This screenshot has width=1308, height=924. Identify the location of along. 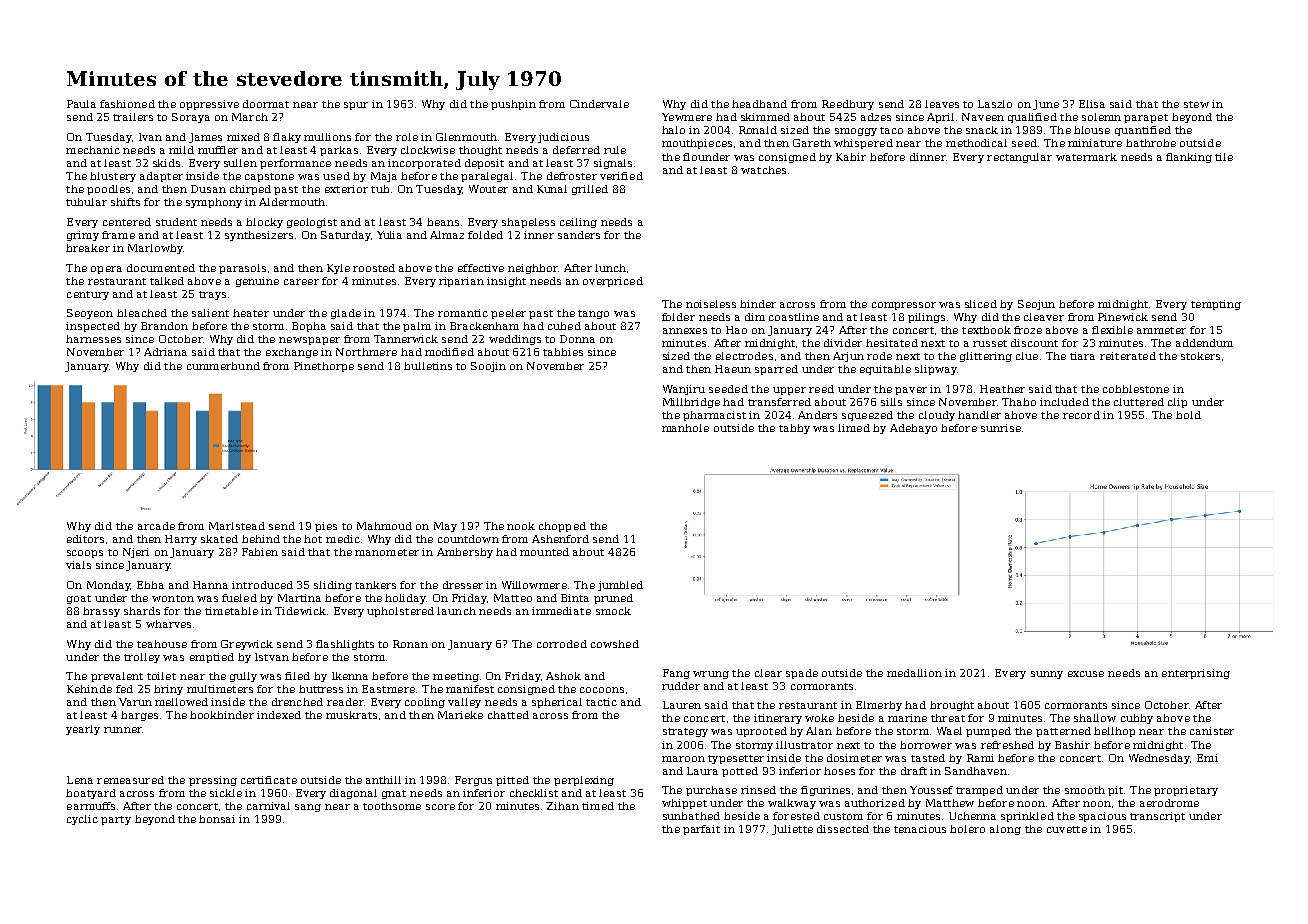
(1005, 830).
